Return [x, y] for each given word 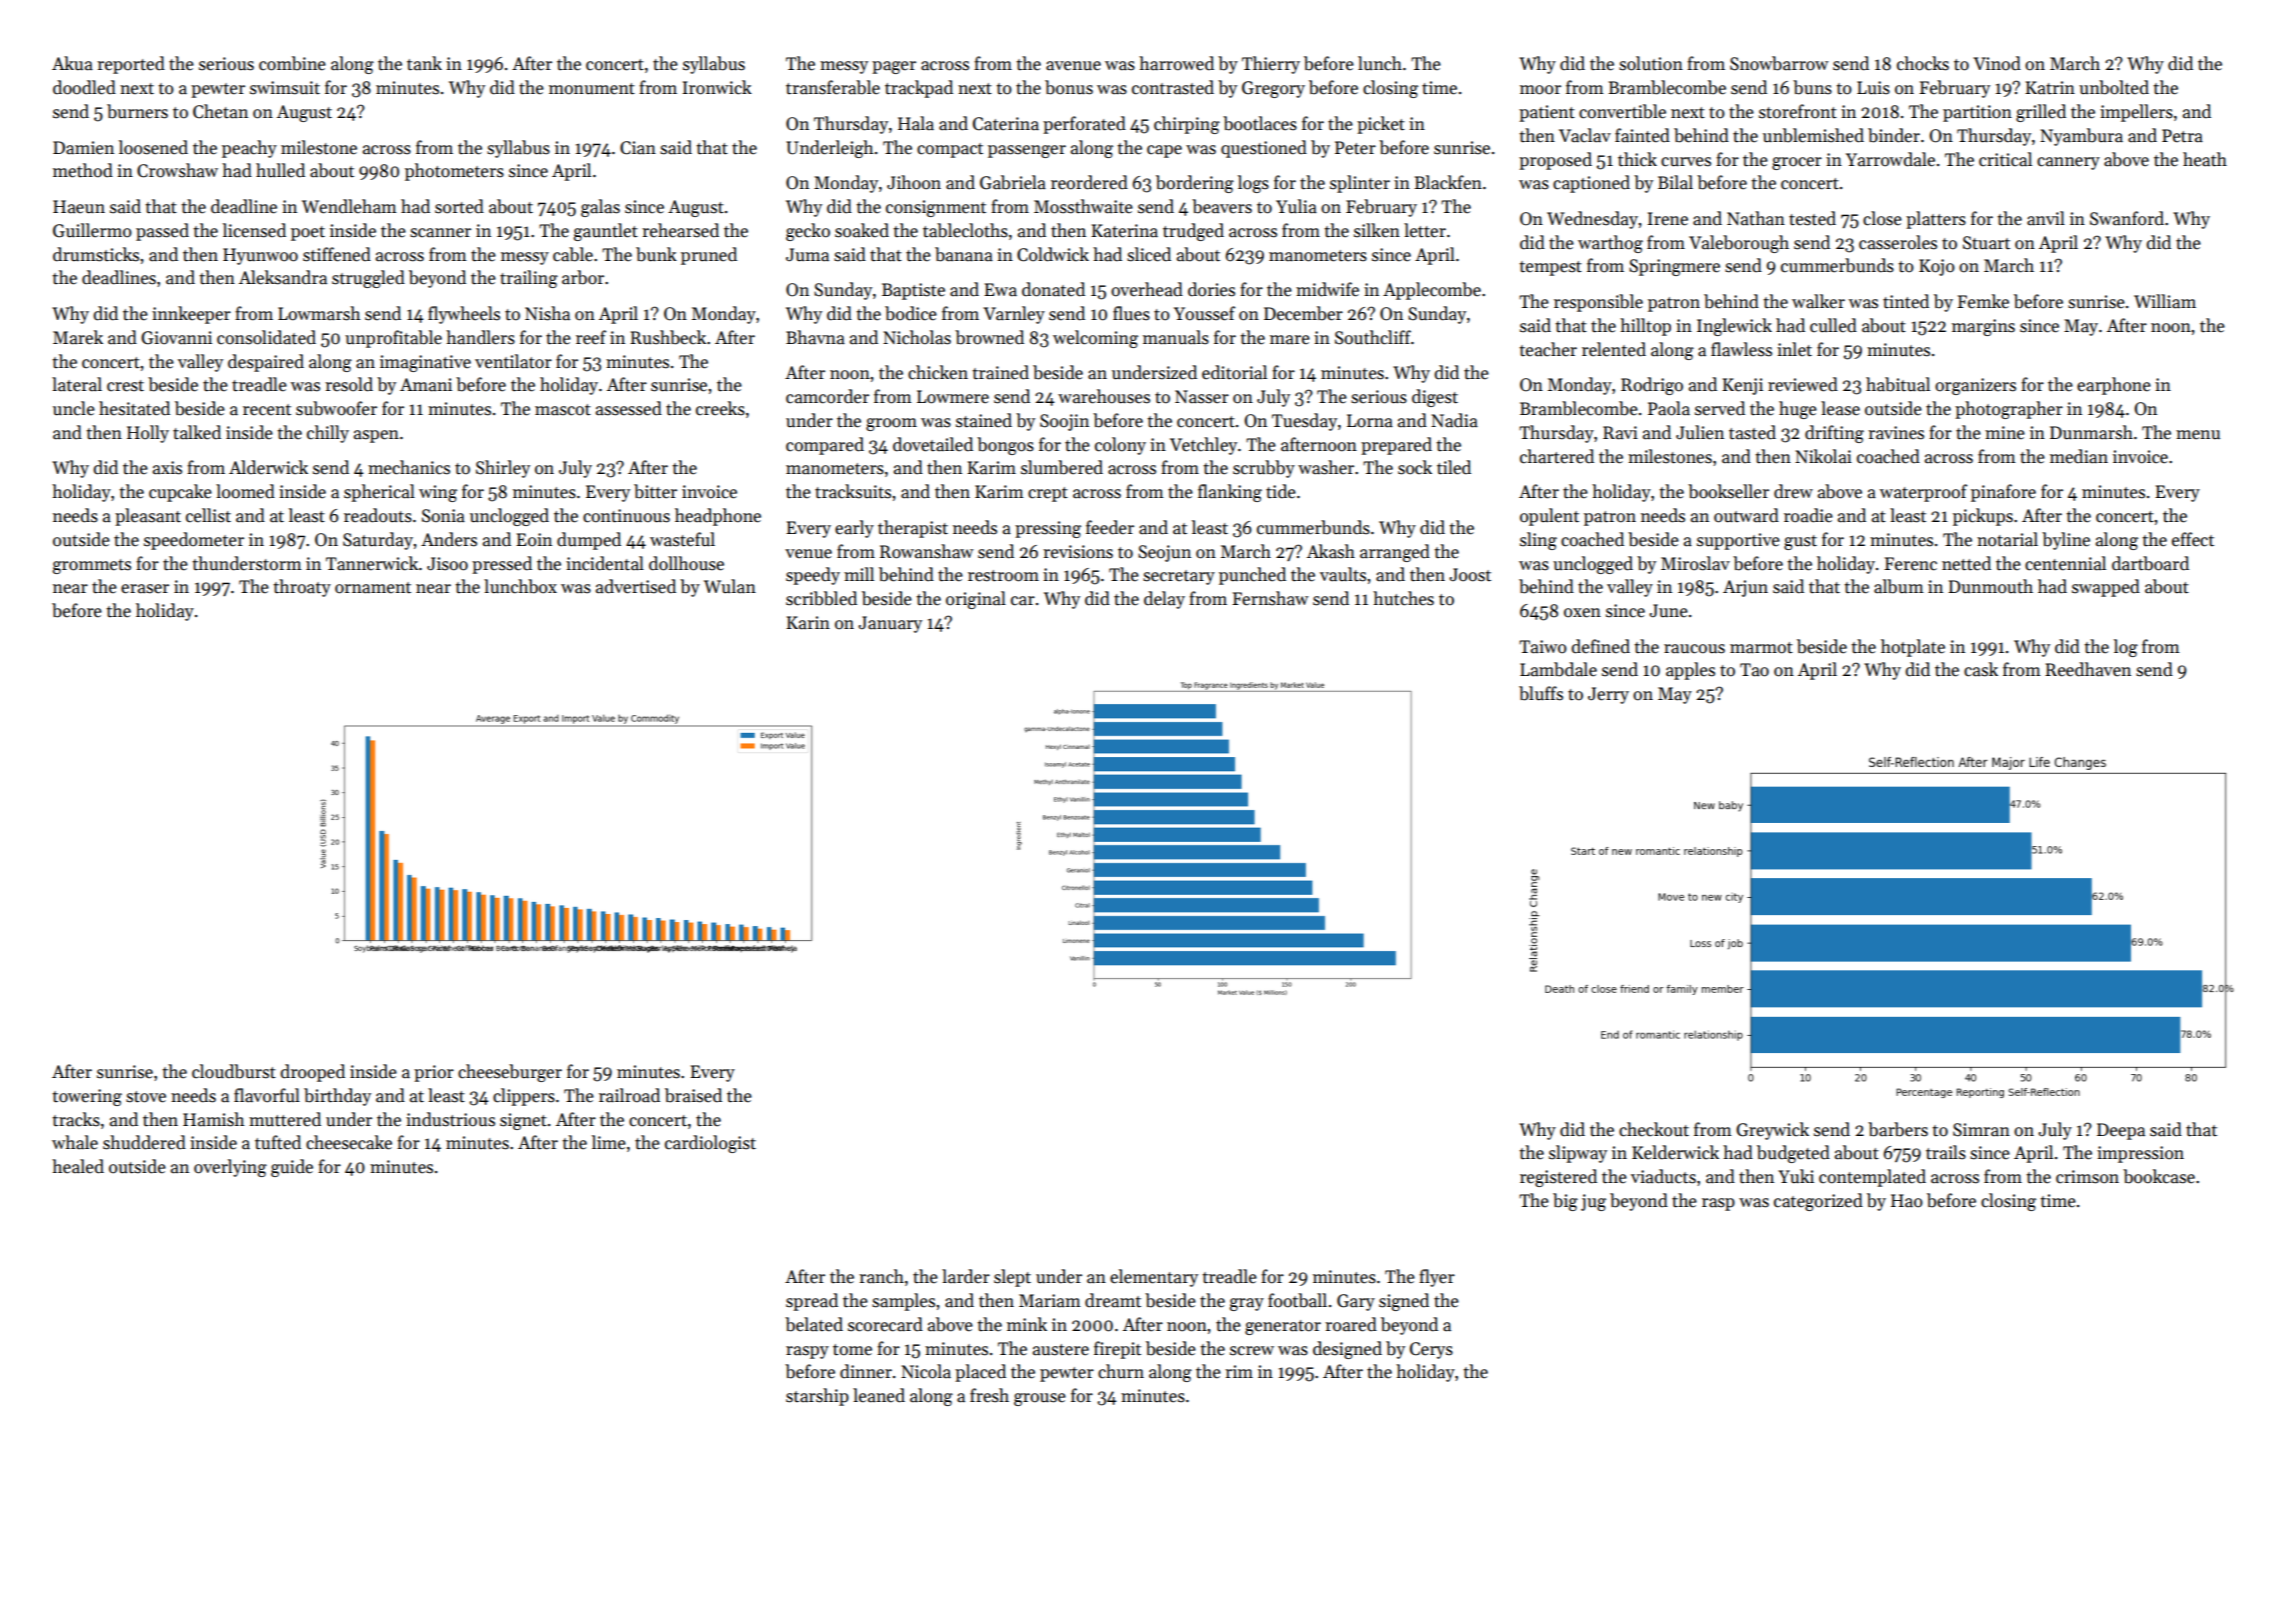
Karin [808, 623]
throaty [302, 588]
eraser [145, 589]
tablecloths [965, 230]
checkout [1654, 1129]
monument [592, 89]
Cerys [1431, 1350]
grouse [1040, 1399]
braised [693, 1095]
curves [1686, 162]
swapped [2106, 588]
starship [817, 1397]
